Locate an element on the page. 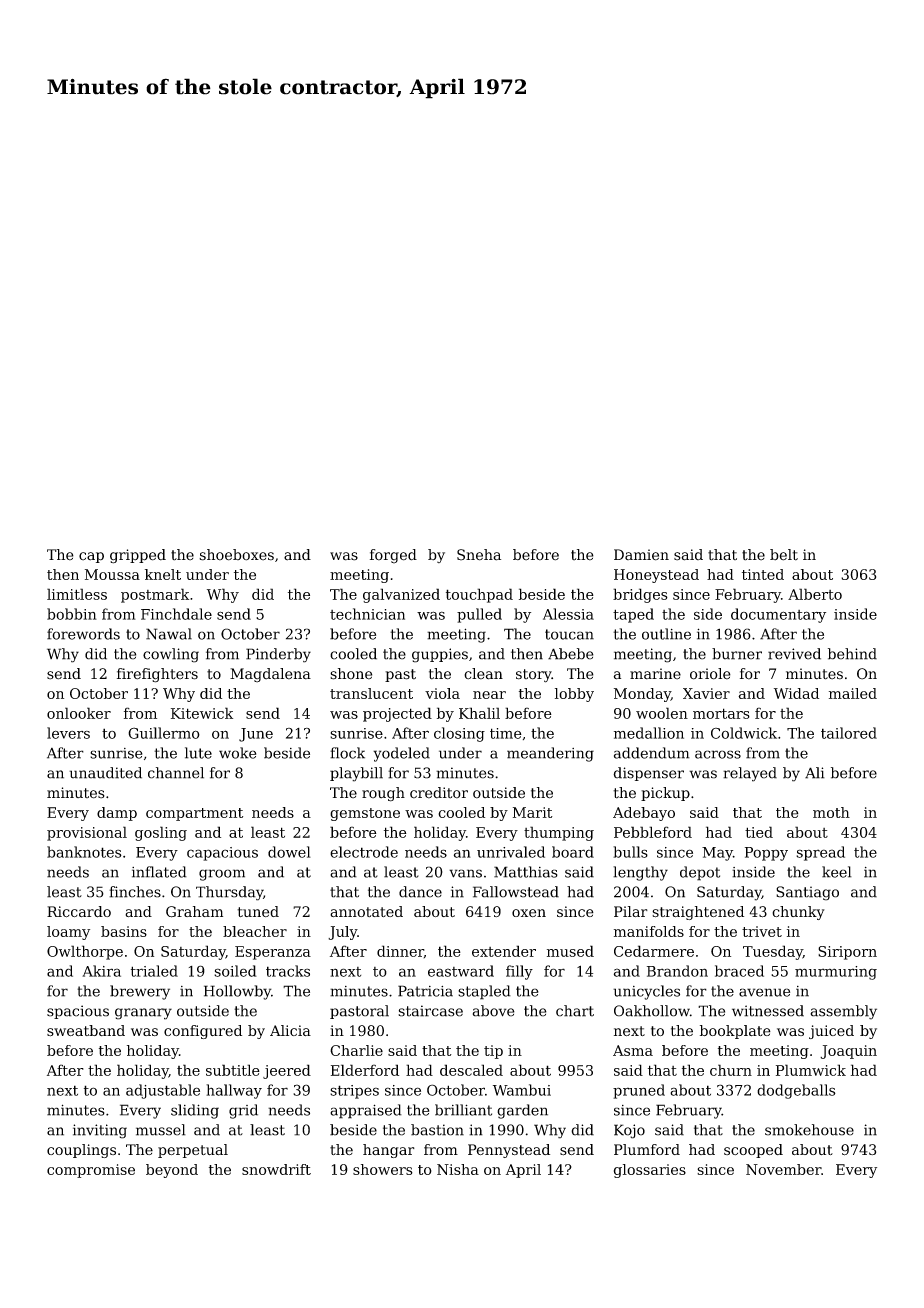 Image resolution: width=924 pixels, height=1308 pixels. Nawal is located at coordinates (169, 634).
